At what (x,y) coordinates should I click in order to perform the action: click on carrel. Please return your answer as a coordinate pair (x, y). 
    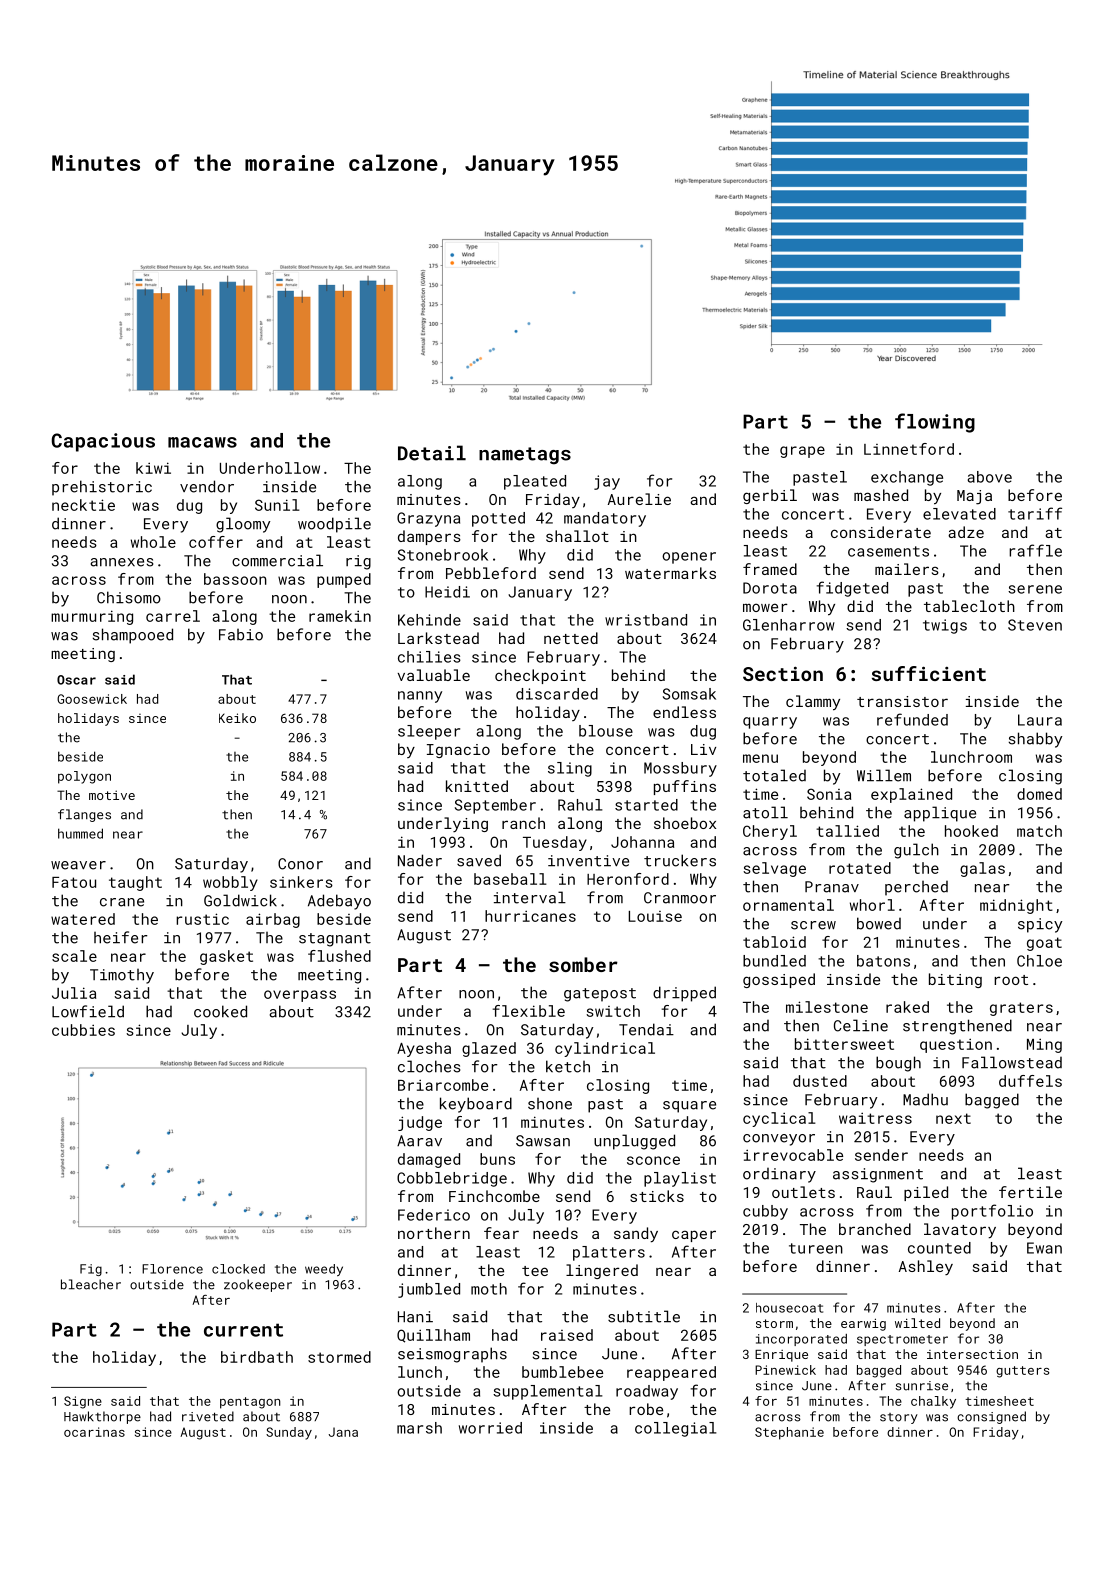
    Looking at the image, I should click on (173, 616).
